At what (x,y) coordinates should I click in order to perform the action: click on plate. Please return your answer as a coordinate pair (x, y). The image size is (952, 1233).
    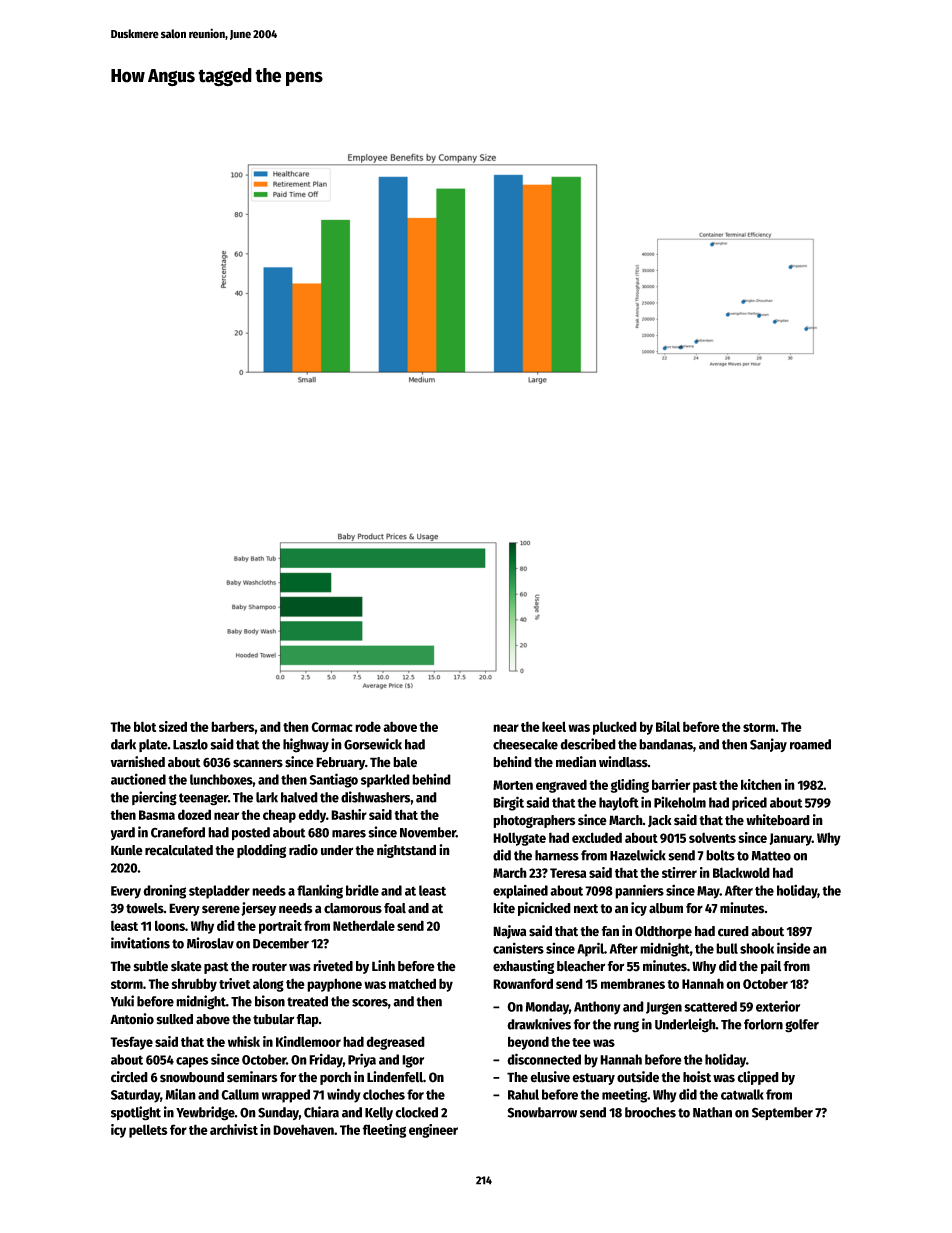
    Looking at the image, I should click on (153, 745).
